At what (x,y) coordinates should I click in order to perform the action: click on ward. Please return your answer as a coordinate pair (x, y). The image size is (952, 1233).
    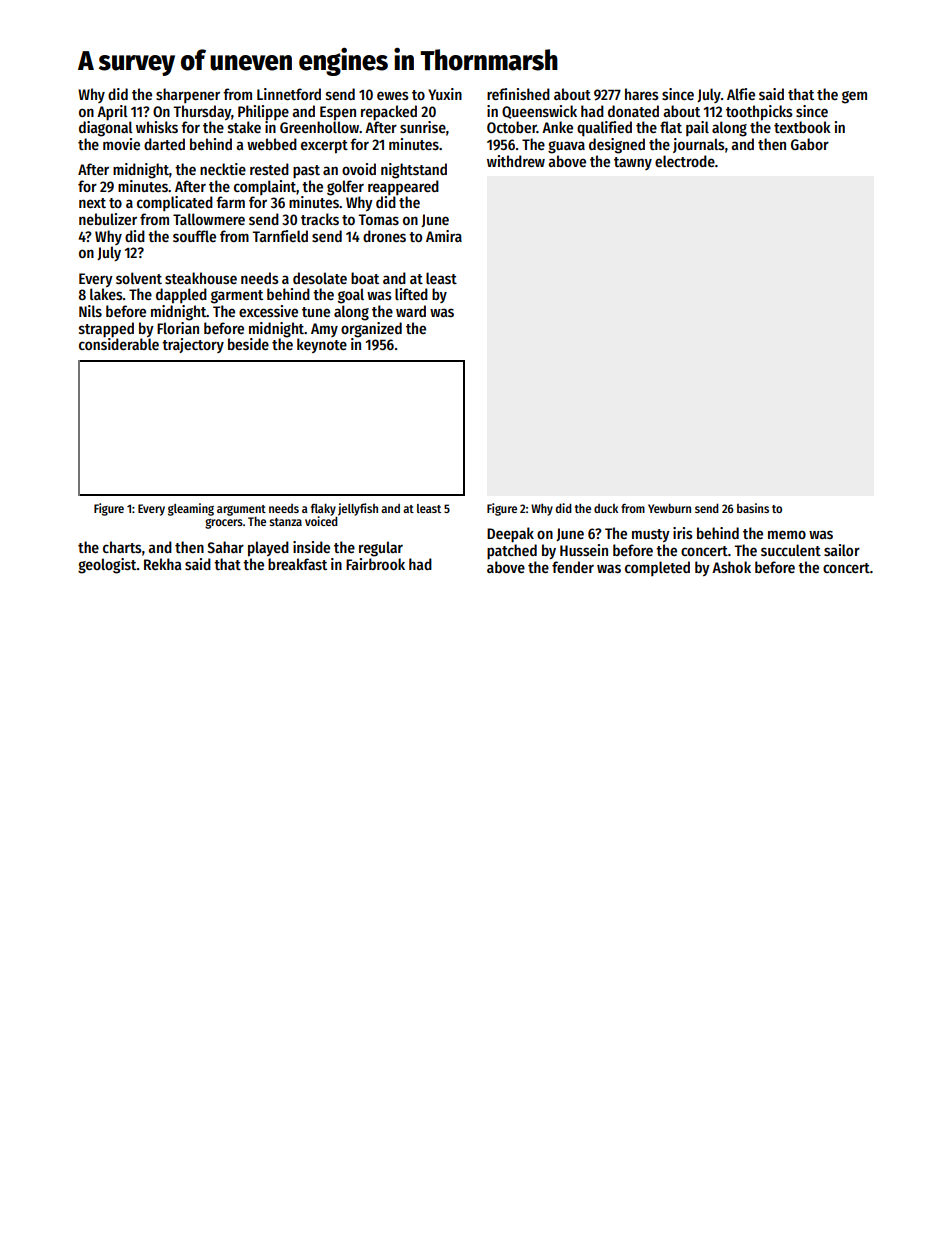
    Looking at the image, I should click on (411, 311).
